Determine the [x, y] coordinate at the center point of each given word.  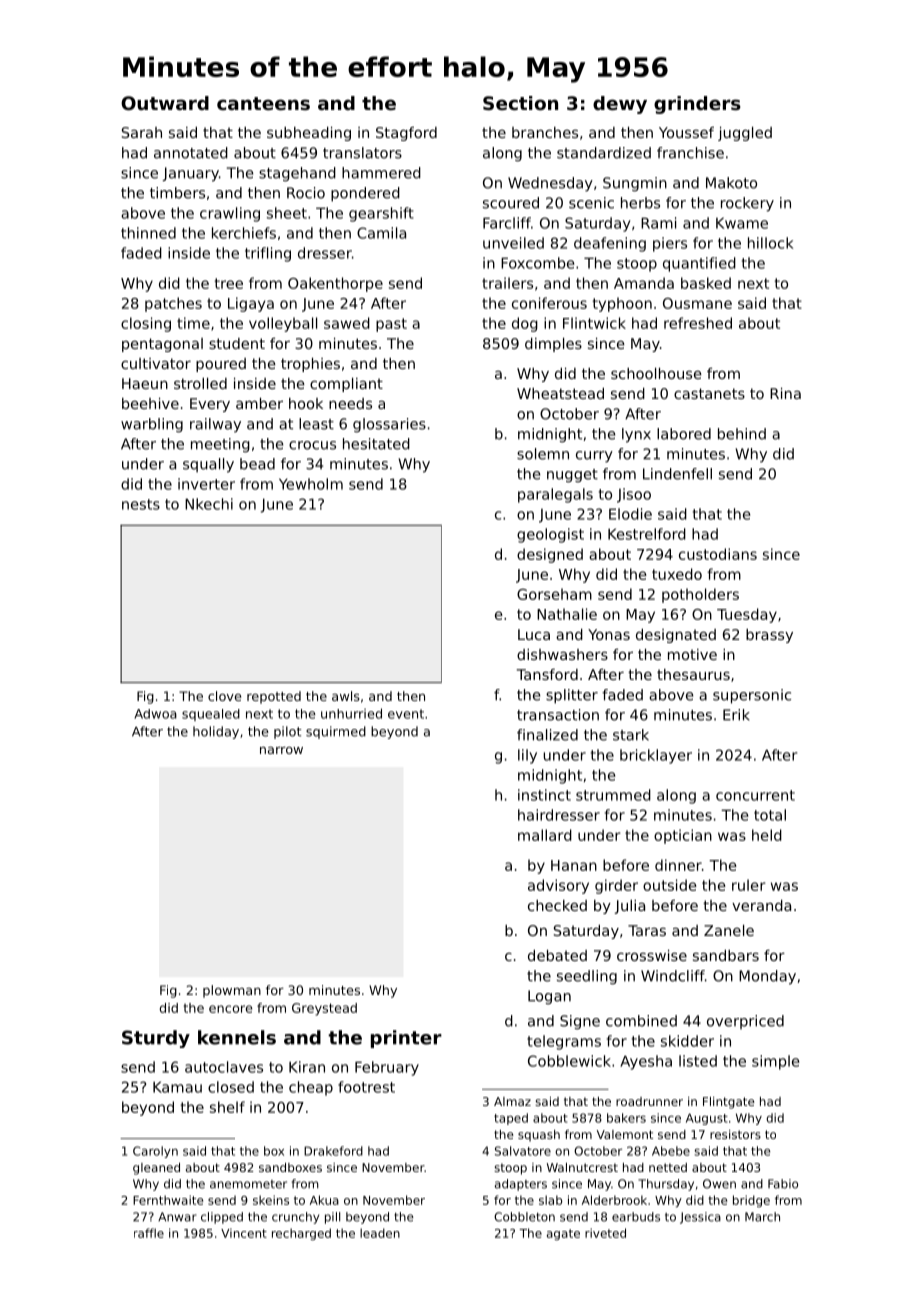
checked [557, 905]
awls [346, 696]
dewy [620, 105]
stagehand [297, 174]
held [767, 835]
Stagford [406, 134]
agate [563, 1234]
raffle [149, 1233]
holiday [216, 732]
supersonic [752, 696]
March [762, 1217]
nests [141, 504]
